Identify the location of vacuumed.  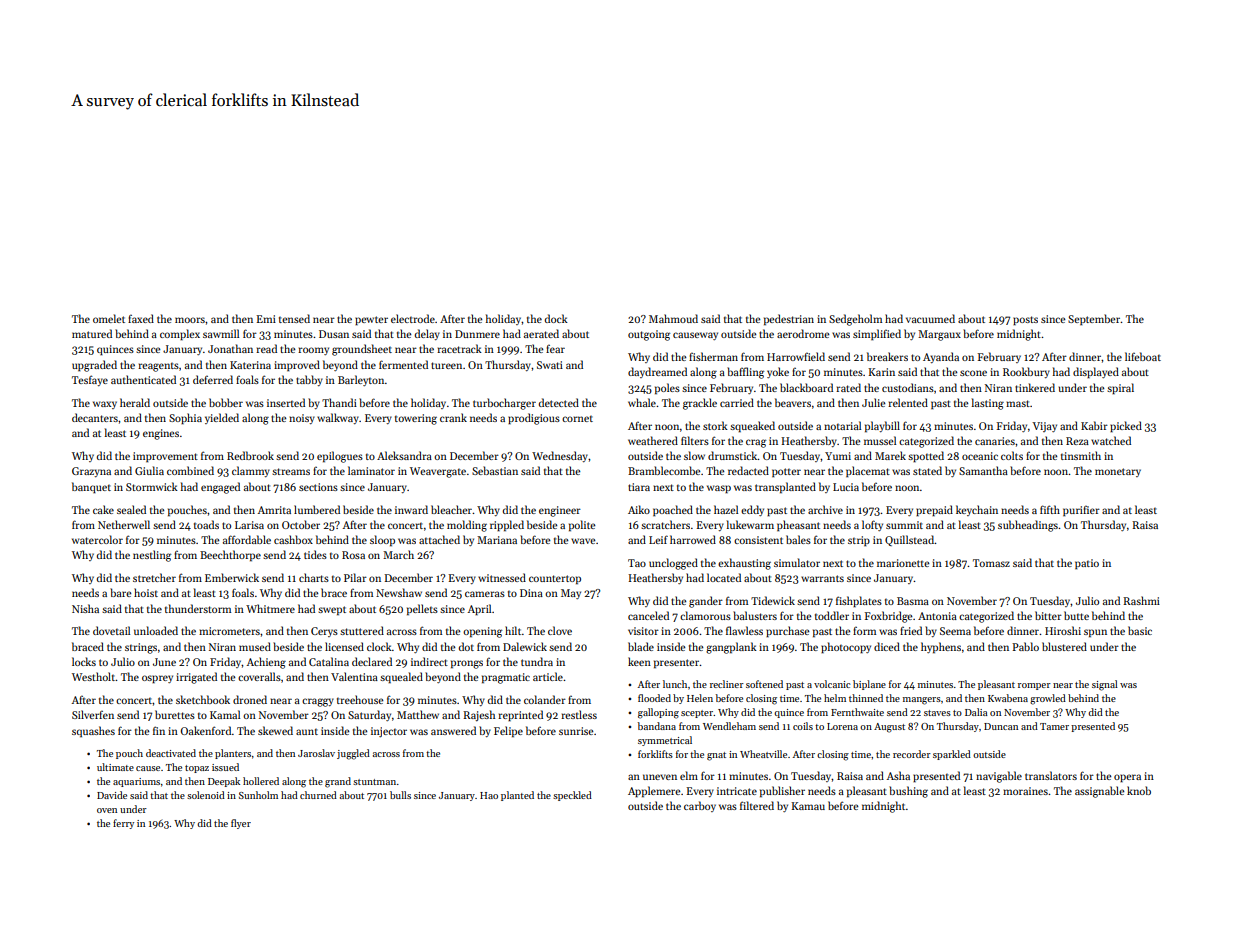
(930, 318).
